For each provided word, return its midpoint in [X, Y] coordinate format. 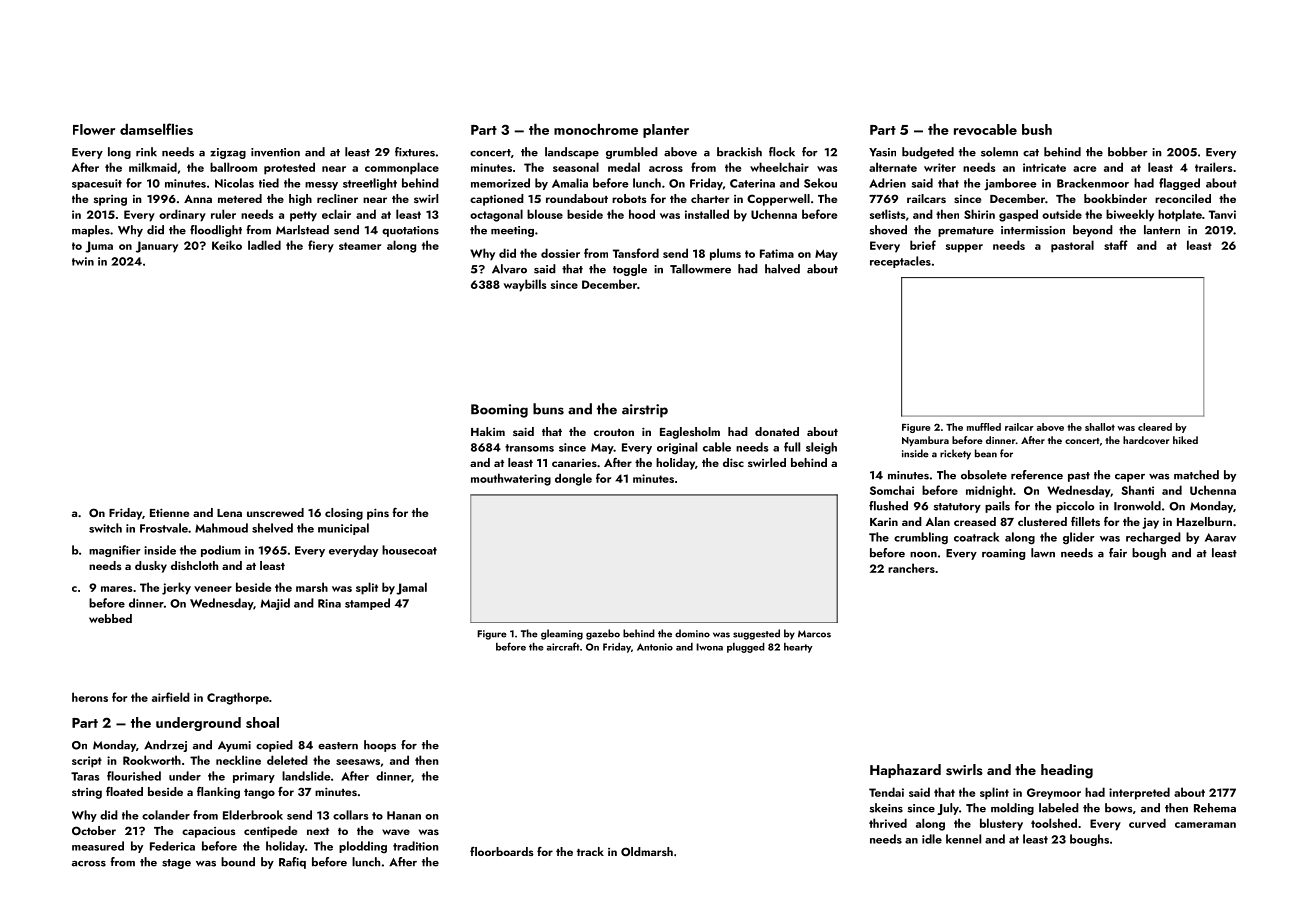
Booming [499, 411]
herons [90, 697]
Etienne [169, 512]
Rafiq [292, 863]
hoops [380, 746]
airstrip [645, 411]
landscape [572, 153]
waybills [524, 285]
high [300, 200]
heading [1067, 771]
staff [1116, 245]
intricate [1044, 167]
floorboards [502, 851]
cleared [1155, 427]
